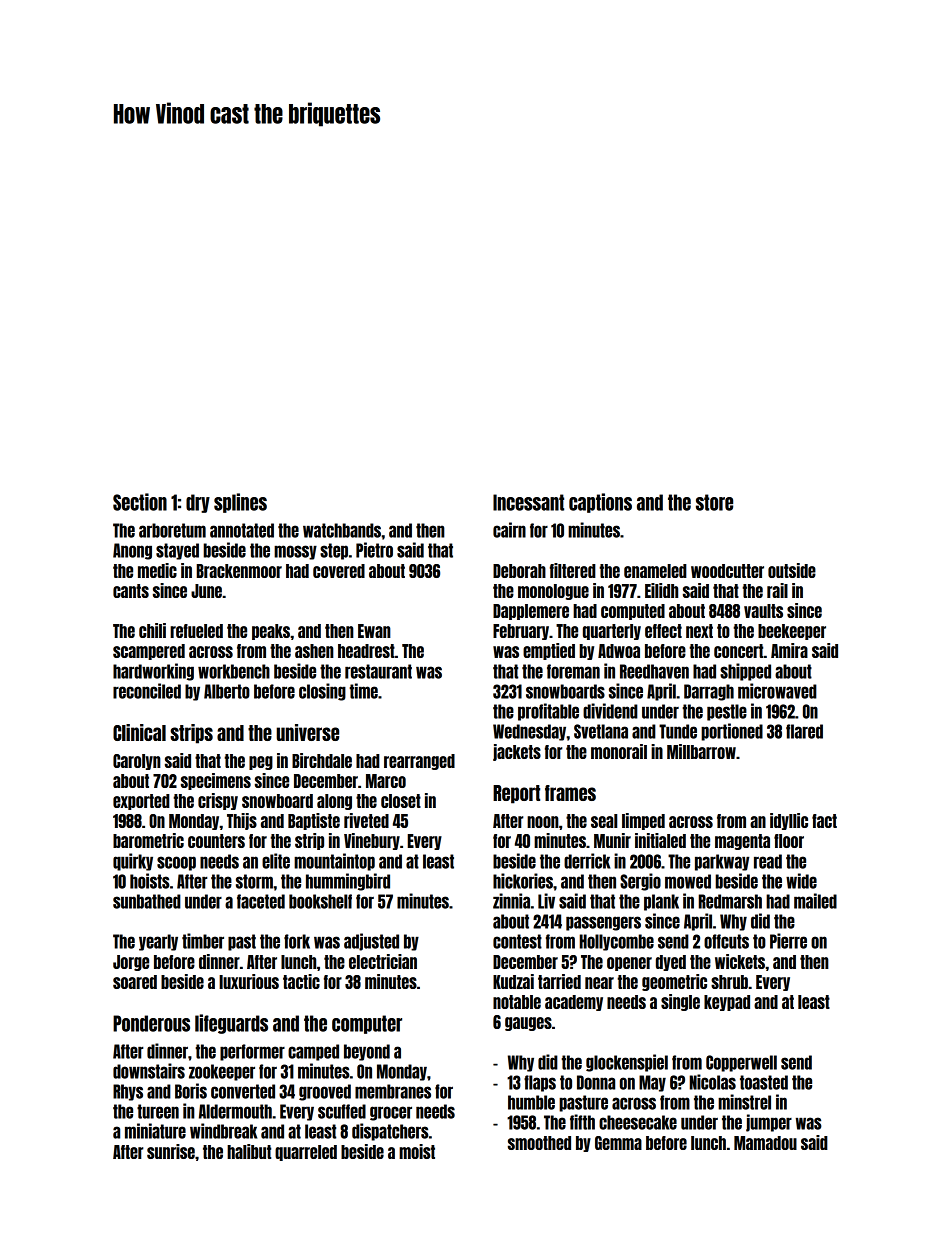  Describe the element at coordinates (140, 502) in the document. I see `Section` at that location.
